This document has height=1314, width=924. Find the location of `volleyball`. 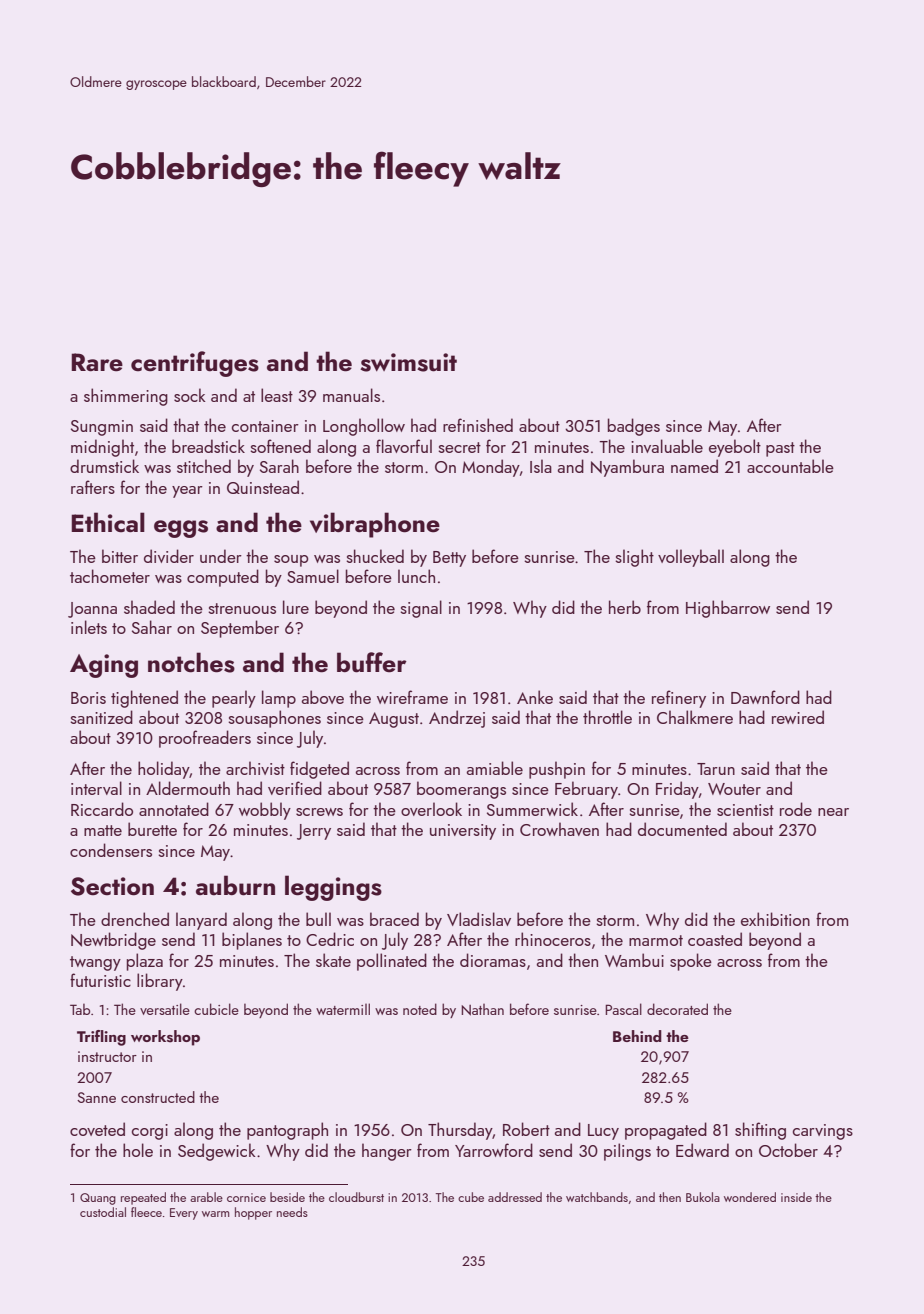

volleyball is located at coordinates (691, 558).
